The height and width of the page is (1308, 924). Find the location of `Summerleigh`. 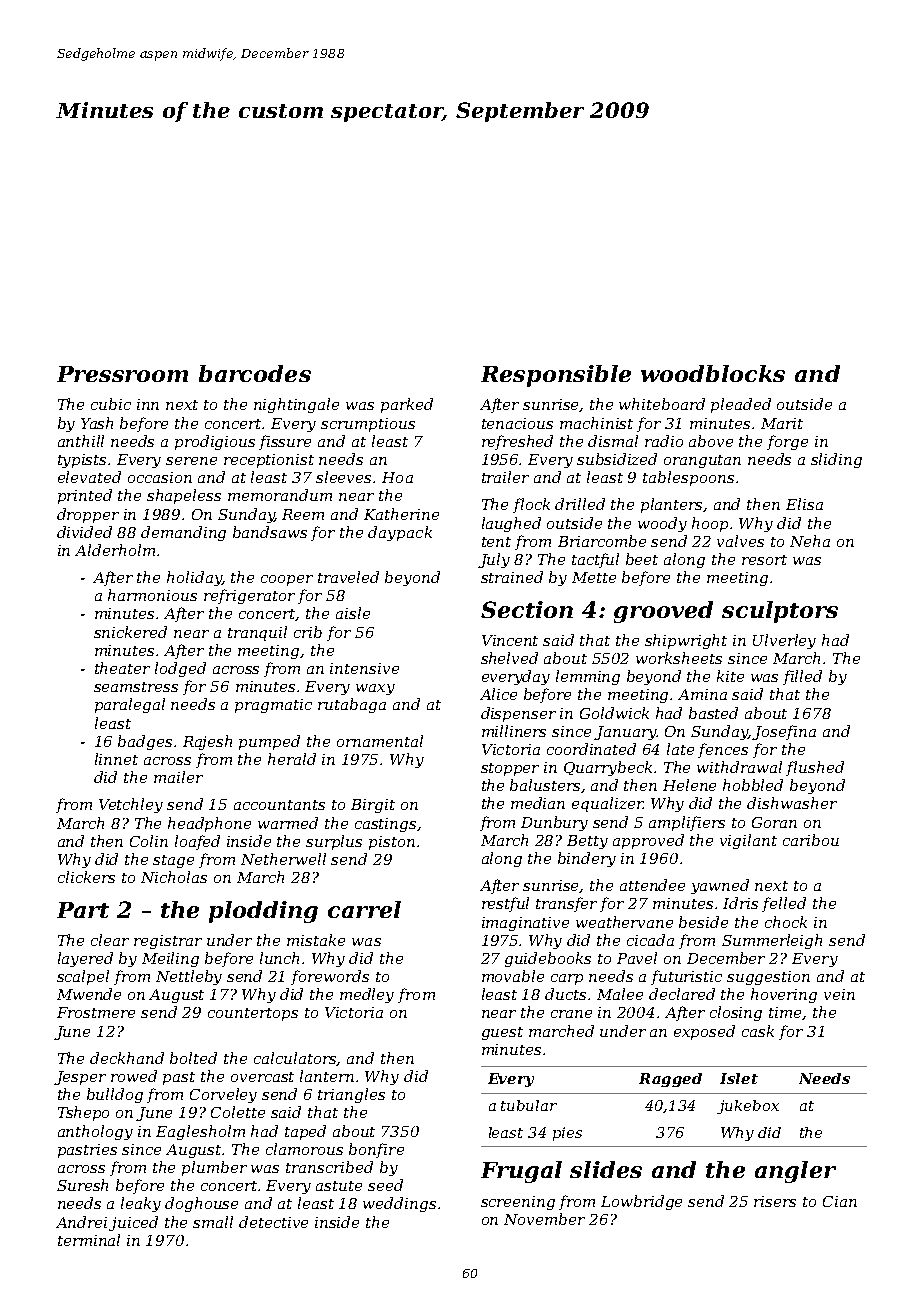

Summerleigh is located at coordinates (772, 941).
